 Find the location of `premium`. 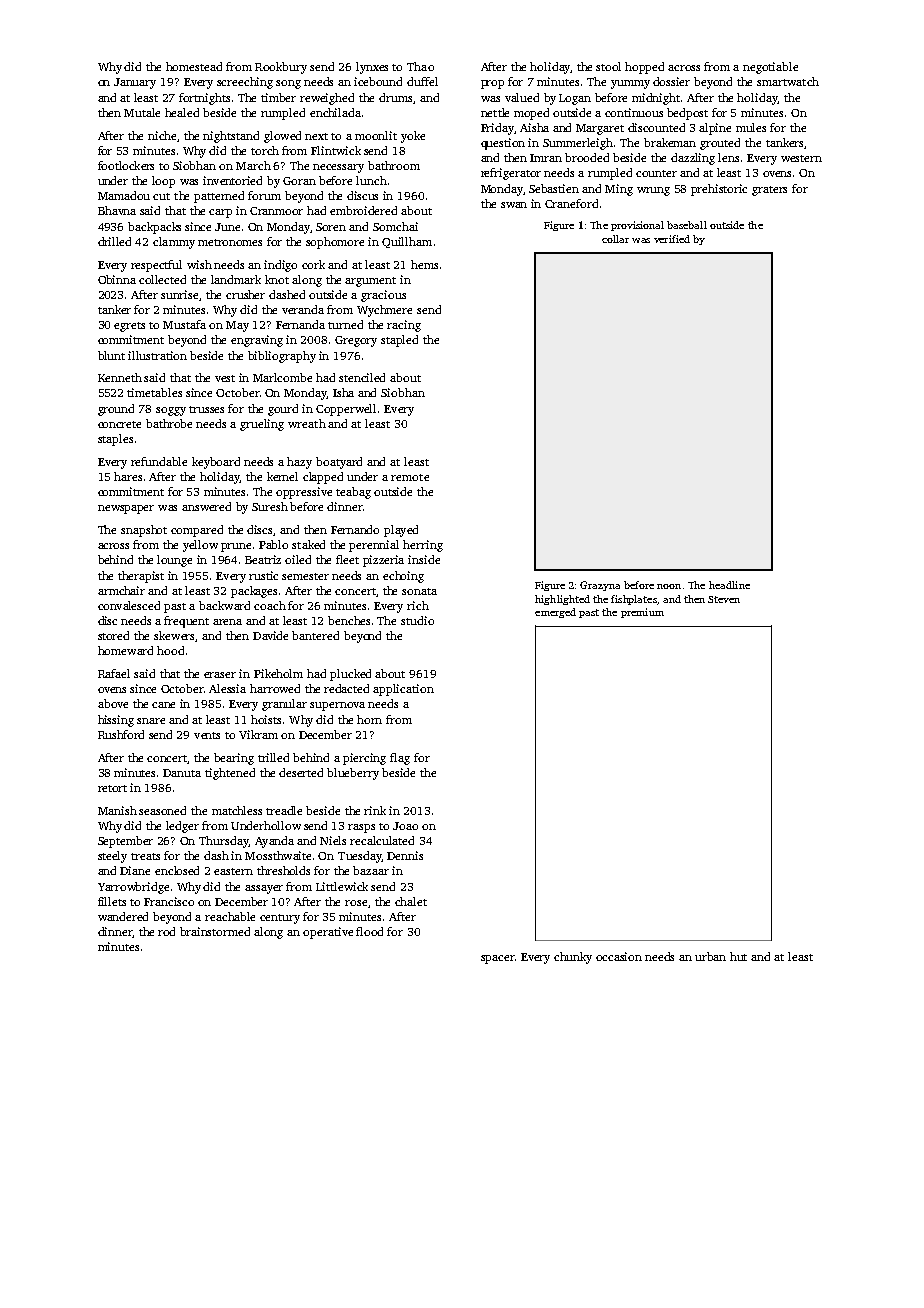

premium is located at coordinates (642, 613).
